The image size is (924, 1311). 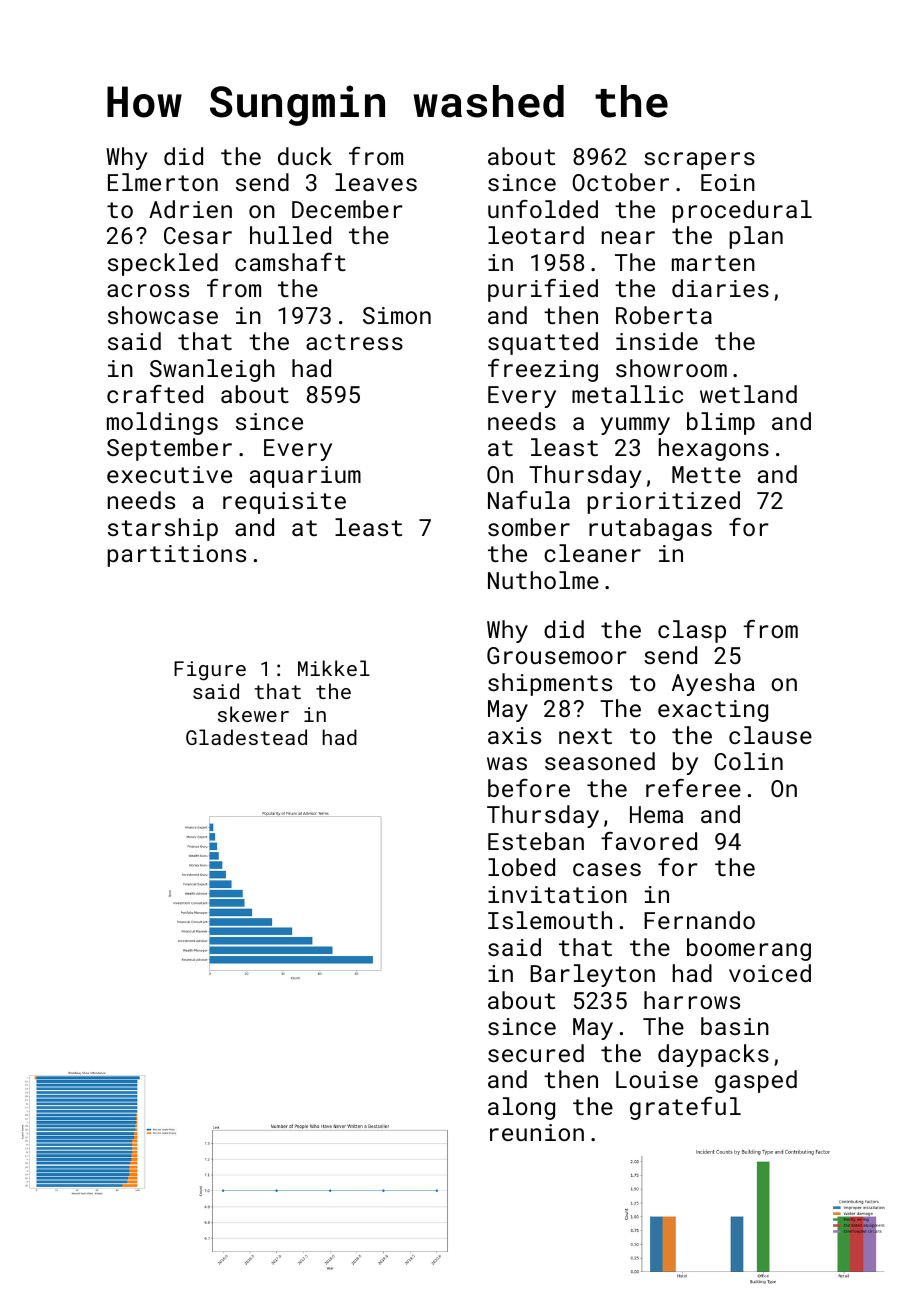 What do you see at coordinates (334, 668) in the document?
I see `Mikkel` at bounding box center [334, 668].
